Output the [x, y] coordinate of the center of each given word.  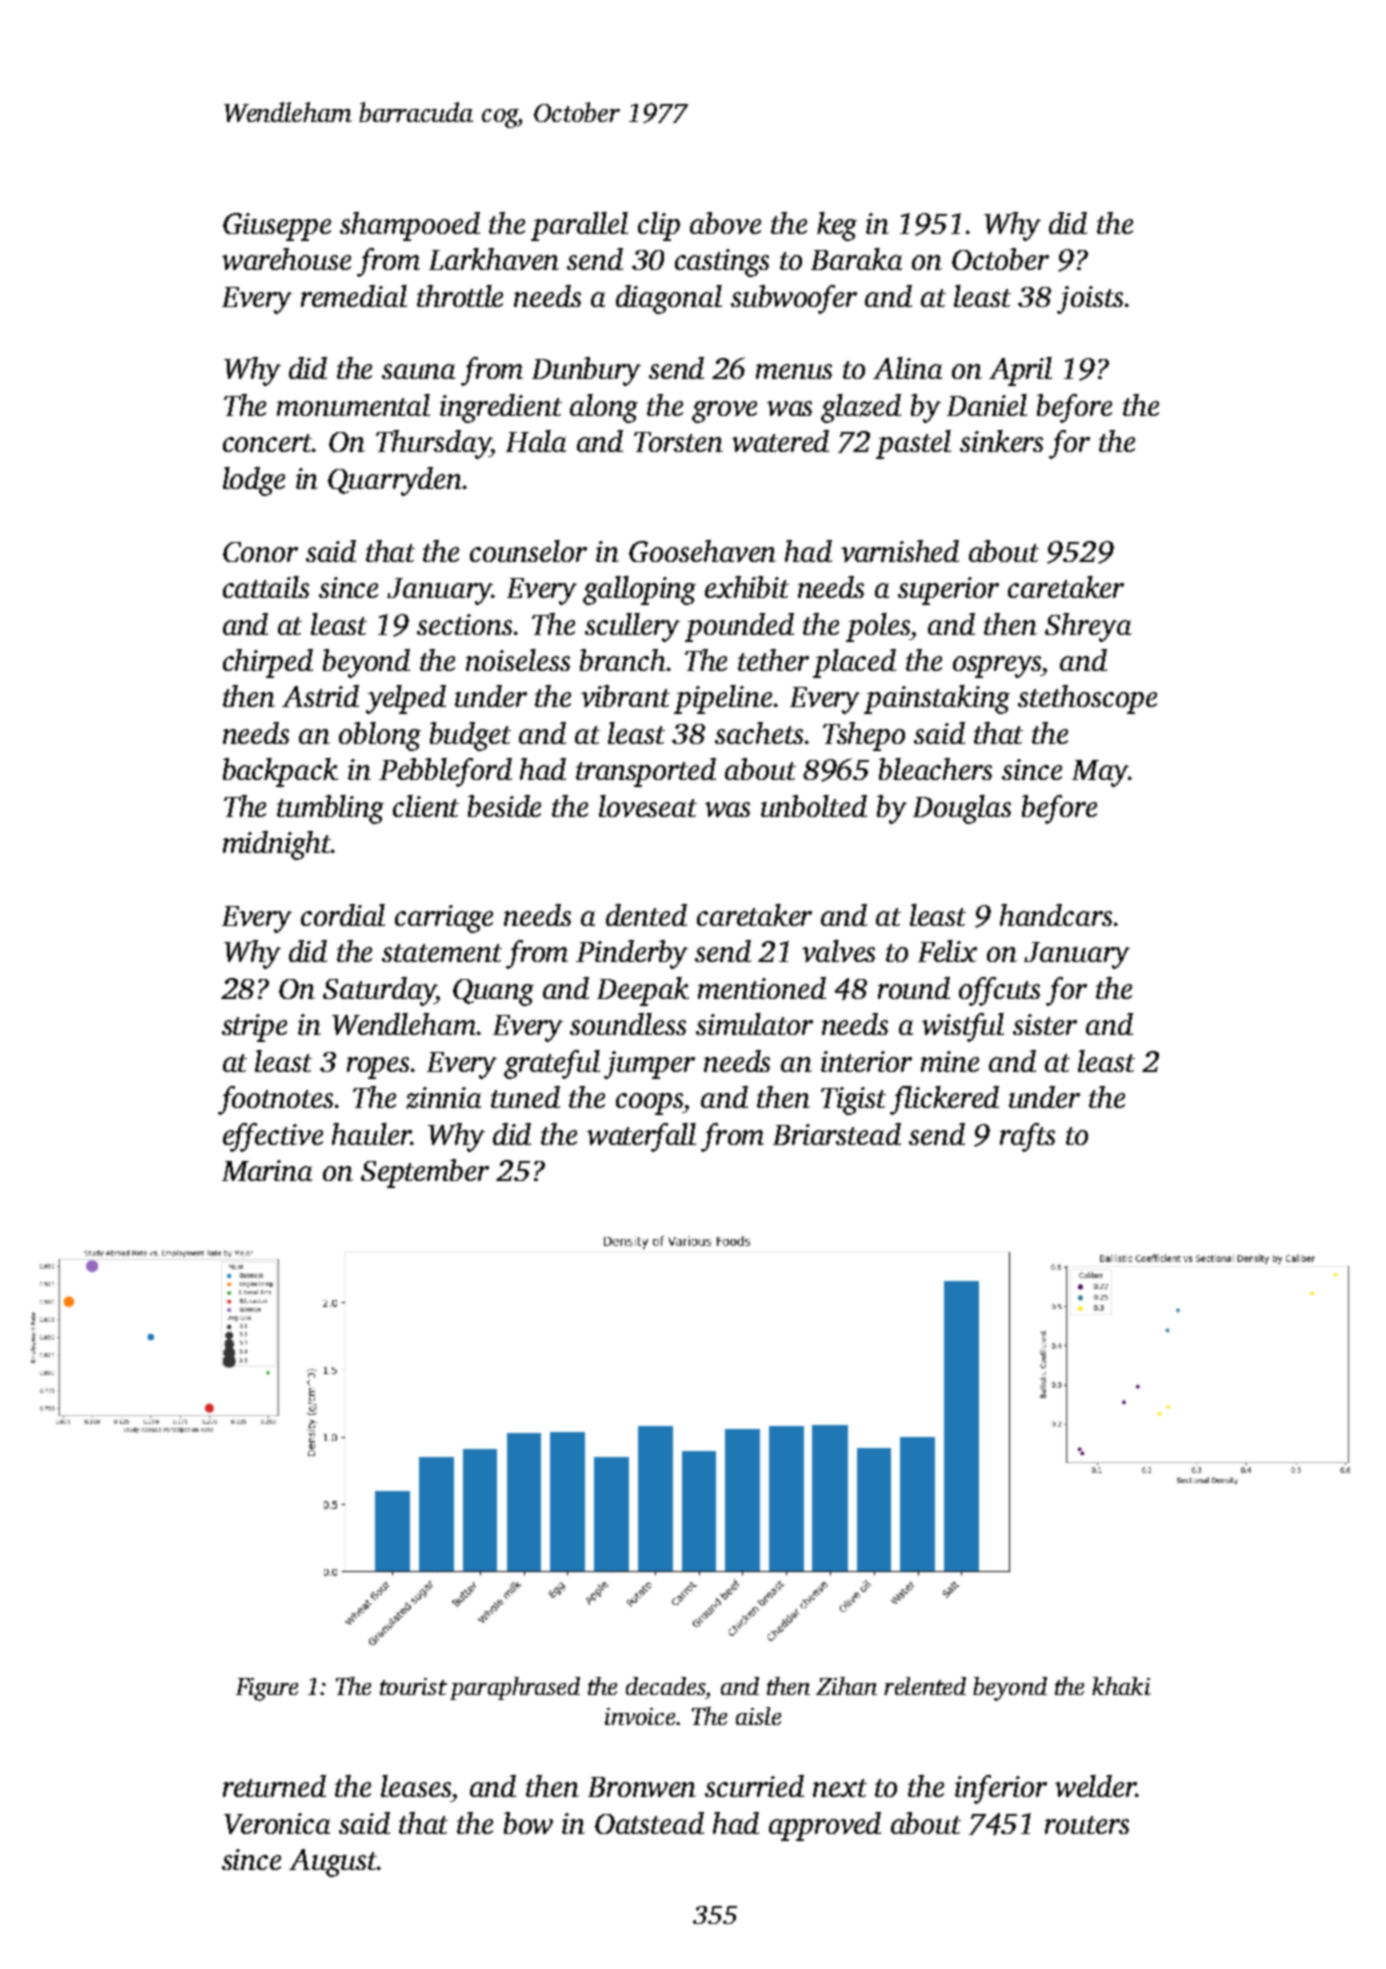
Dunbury [586, 371]
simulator [754, 1024]
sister [1045, 1024]
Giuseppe [277, 227]
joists [1090, 300]
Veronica [277, 1823]
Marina [267, 1170]
